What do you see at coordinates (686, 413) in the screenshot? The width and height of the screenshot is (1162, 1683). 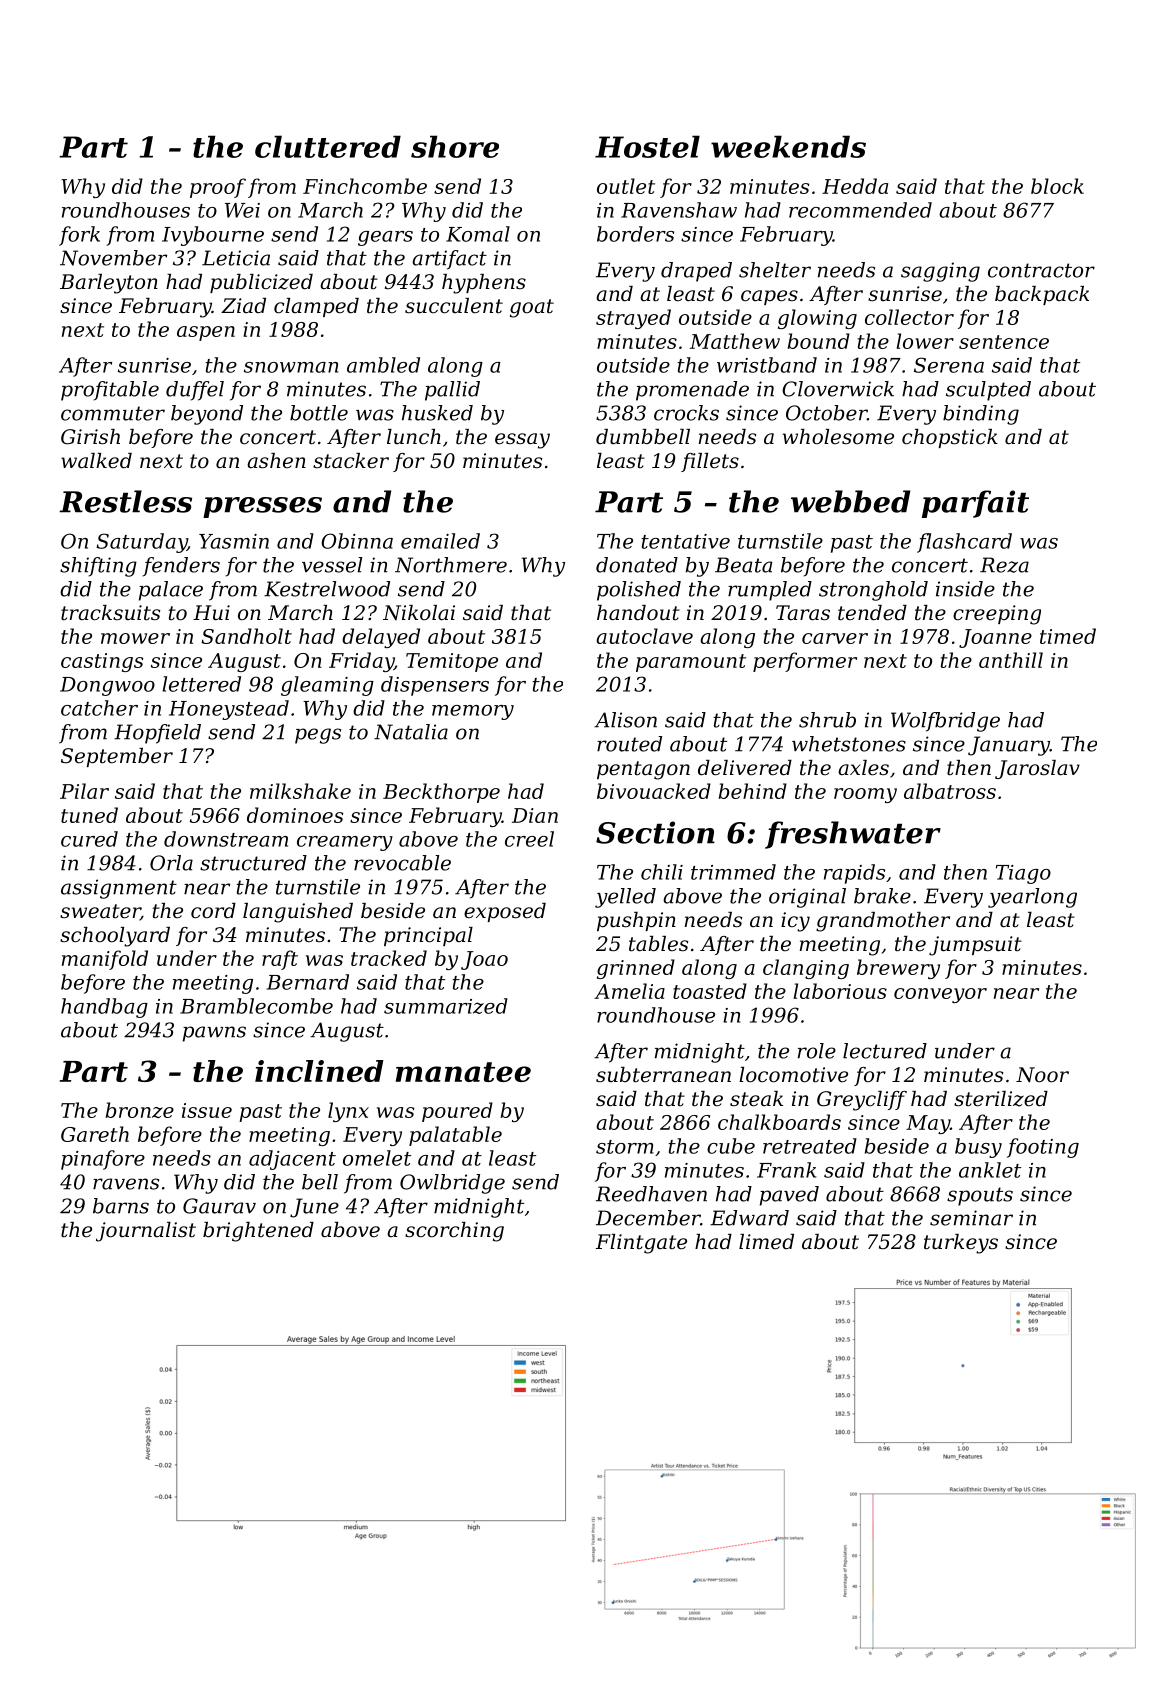 I see `crocks` at bounding box center [686, 413].
